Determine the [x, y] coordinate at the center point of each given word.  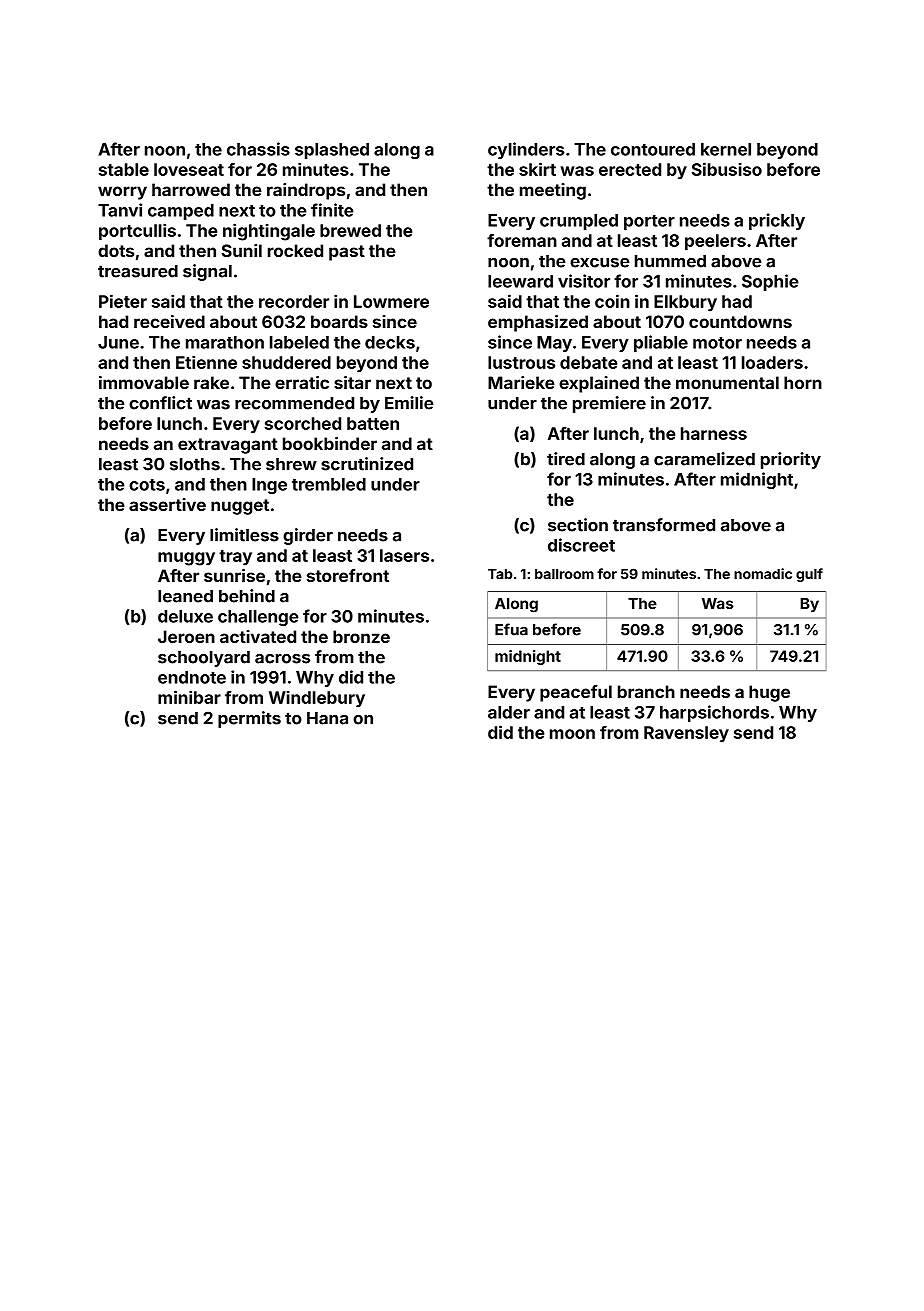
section [578, 525]
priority [791, 460]
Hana [327, 718]
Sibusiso [727, 169]
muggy [186, 559]
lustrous [521, 362]
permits [249, 719]
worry [122, 193]
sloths [195, 464]
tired [566, 459]
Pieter [123, 301]
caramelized [704, 459]
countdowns [740, 321]
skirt [537, 169]
